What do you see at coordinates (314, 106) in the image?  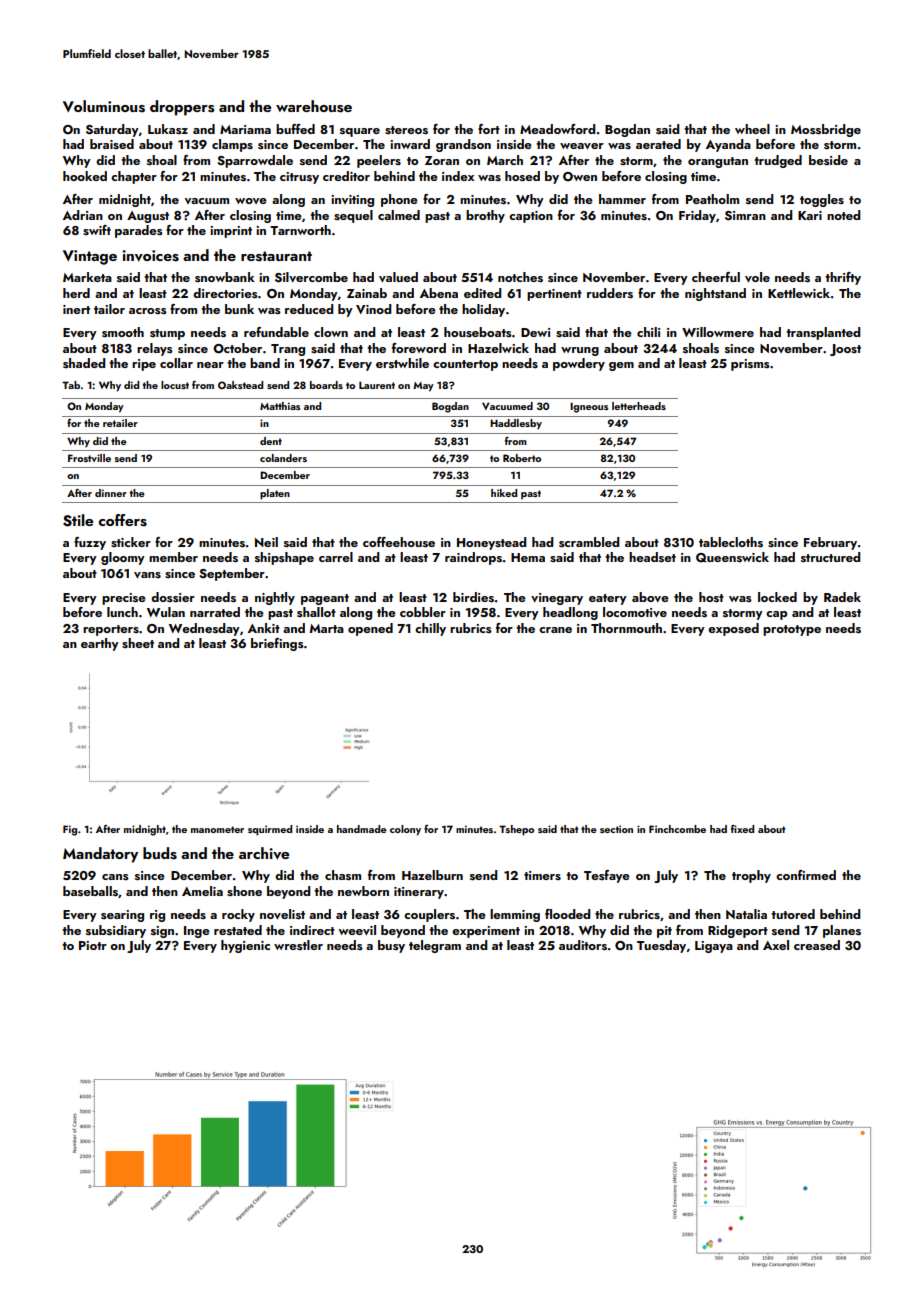 I see `warehouse` at bounding box center [314, 106].
